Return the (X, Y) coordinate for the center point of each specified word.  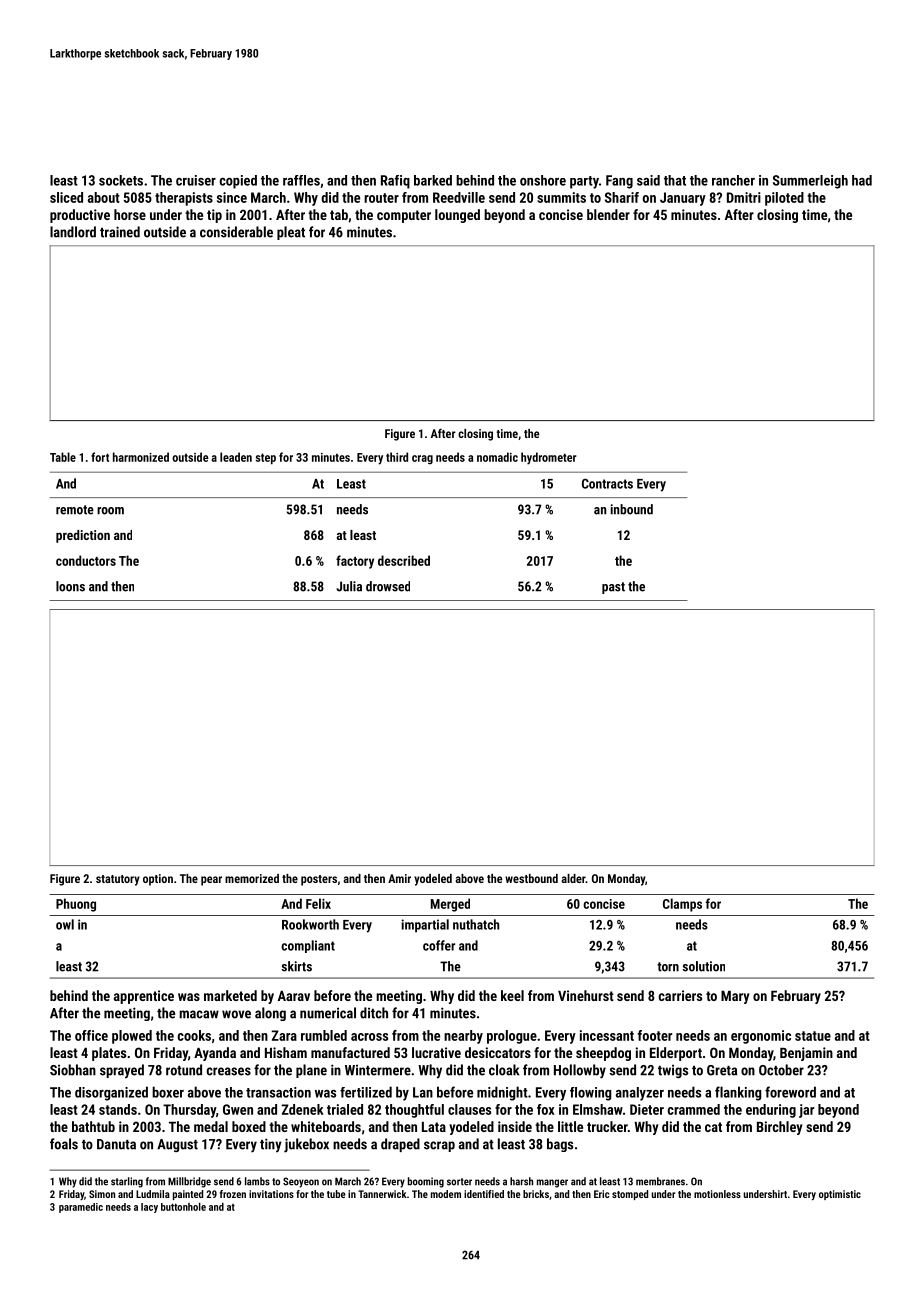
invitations (271, 1194)
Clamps (682, 905)
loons (70, 586)
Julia (349, 586)
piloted (784, 199)
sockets (121, 180)
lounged (457, 216)
